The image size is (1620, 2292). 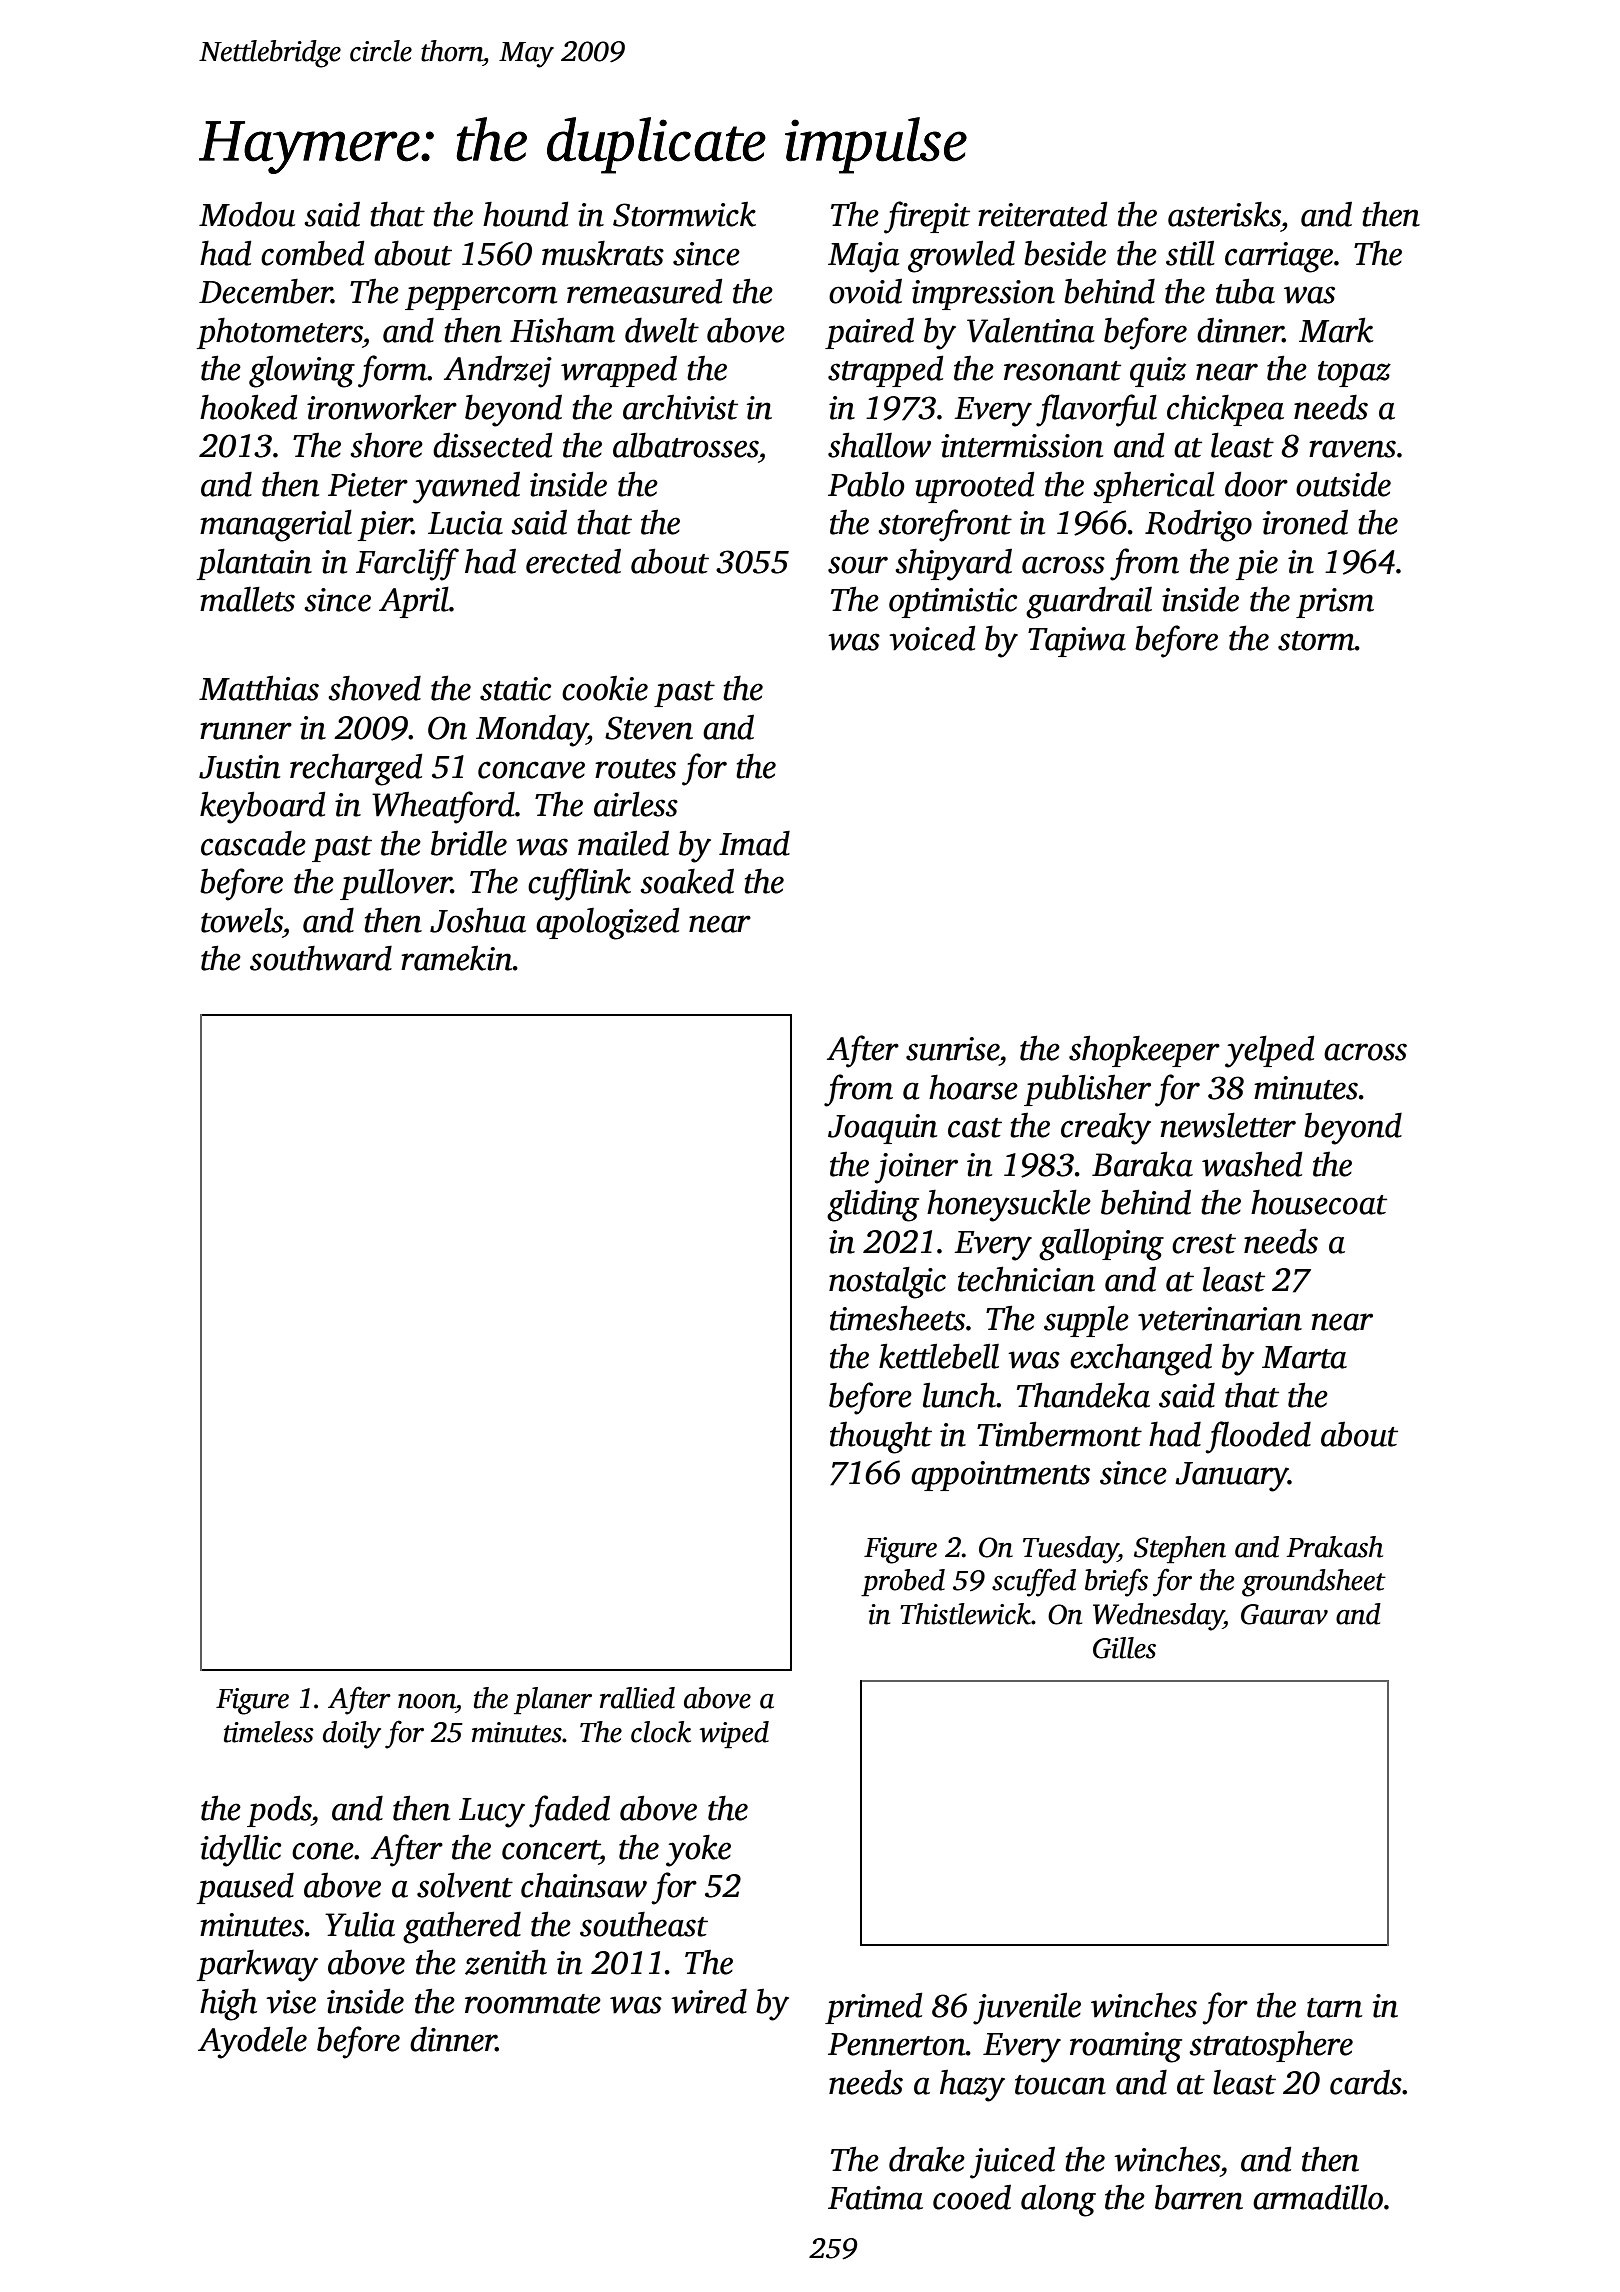 What do you see at coordinates (1284, 1614) in the document?
I see `Gaurav` at bounding box center [1284, 1614].
